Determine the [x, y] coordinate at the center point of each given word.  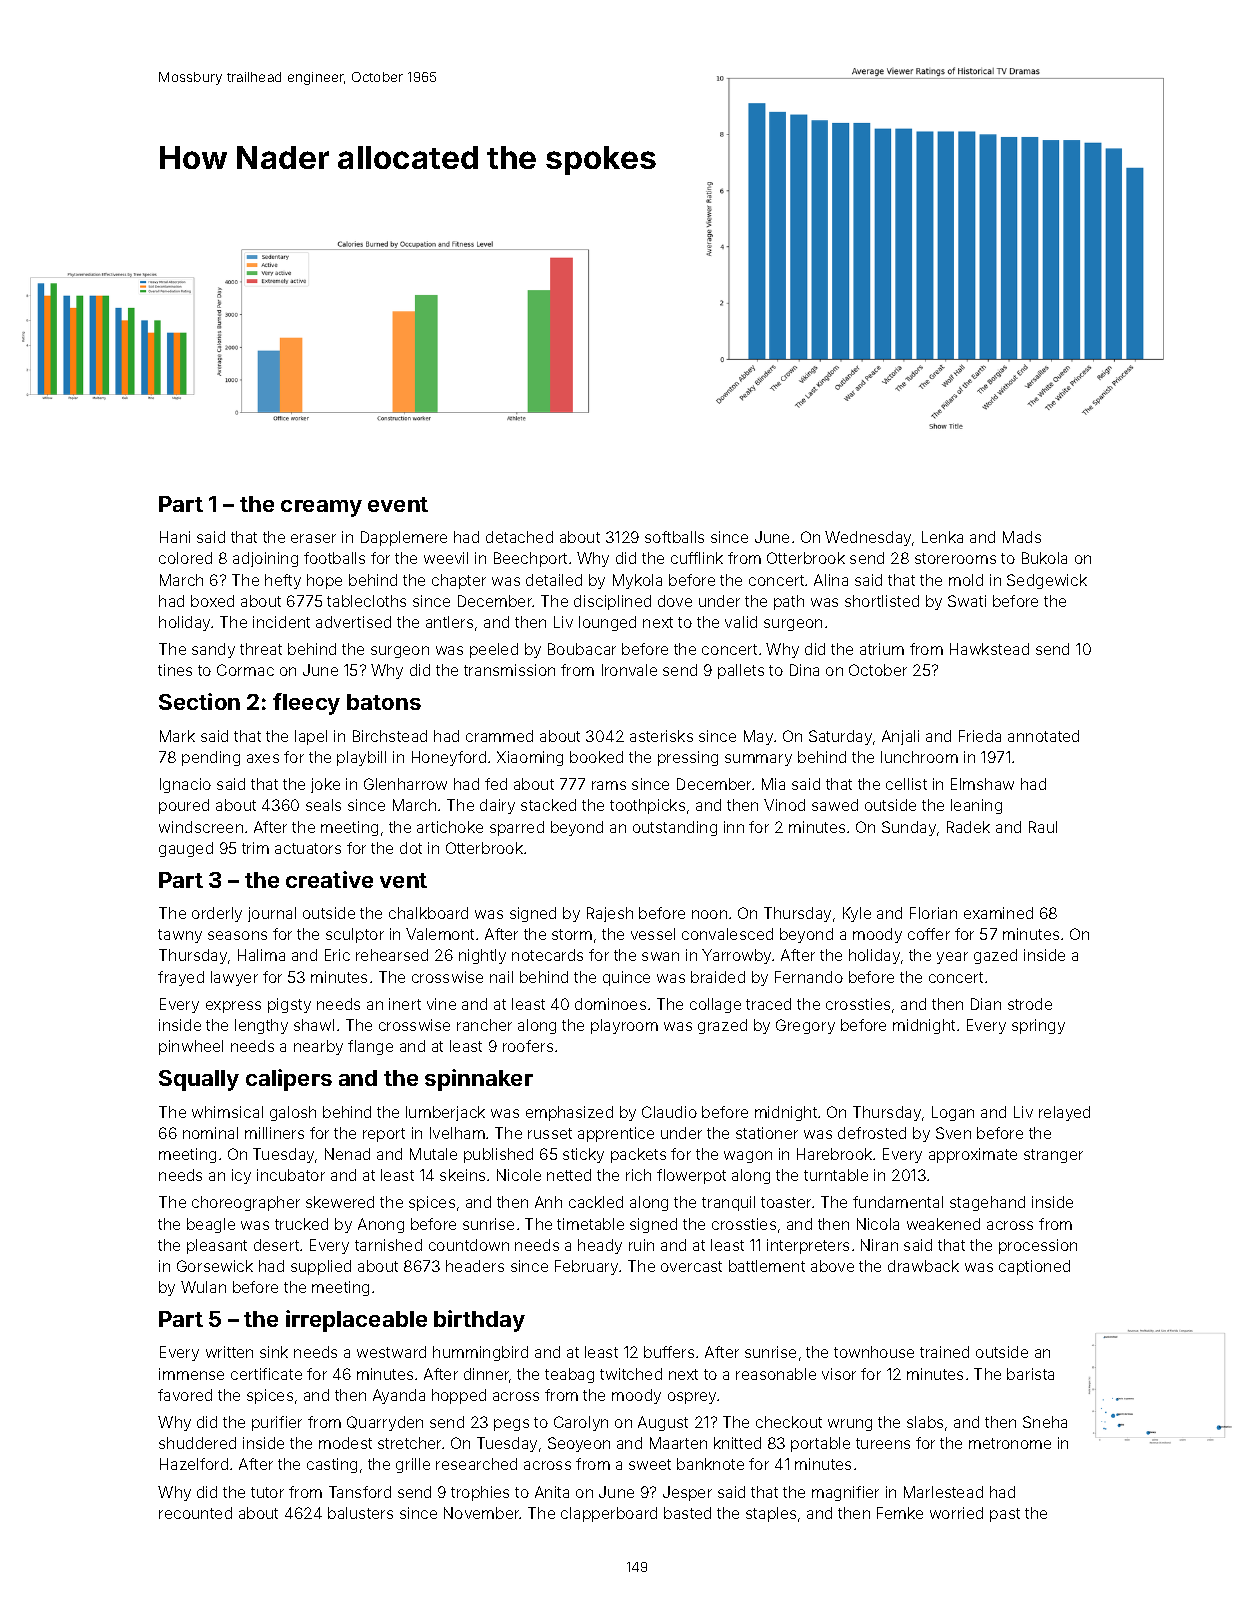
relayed [1064, 1113]
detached [519, 537]
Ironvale [629, 670]
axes [263, 758]
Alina [831, 580]
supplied [321, 1267]
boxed [212, 601]
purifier [277, 1423]
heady [600, 1246]
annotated [1043, 736]
